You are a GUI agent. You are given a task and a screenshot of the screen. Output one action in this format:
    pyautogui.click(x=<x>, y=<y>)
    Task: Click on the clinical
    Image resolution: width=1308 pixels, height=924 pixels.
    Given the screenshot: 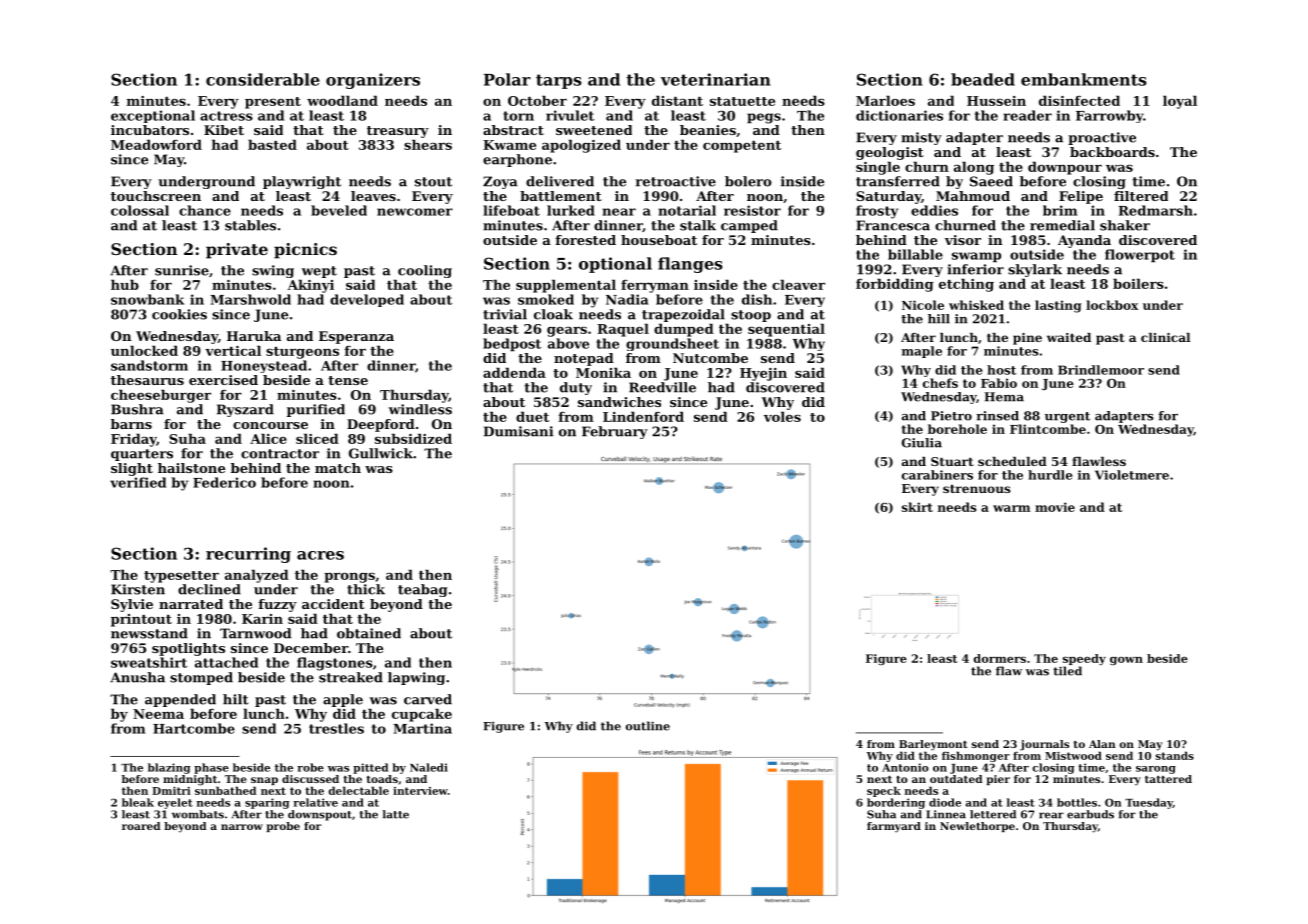 What is the action you would take?
    pyautogui.click(x=1165, y=337)
